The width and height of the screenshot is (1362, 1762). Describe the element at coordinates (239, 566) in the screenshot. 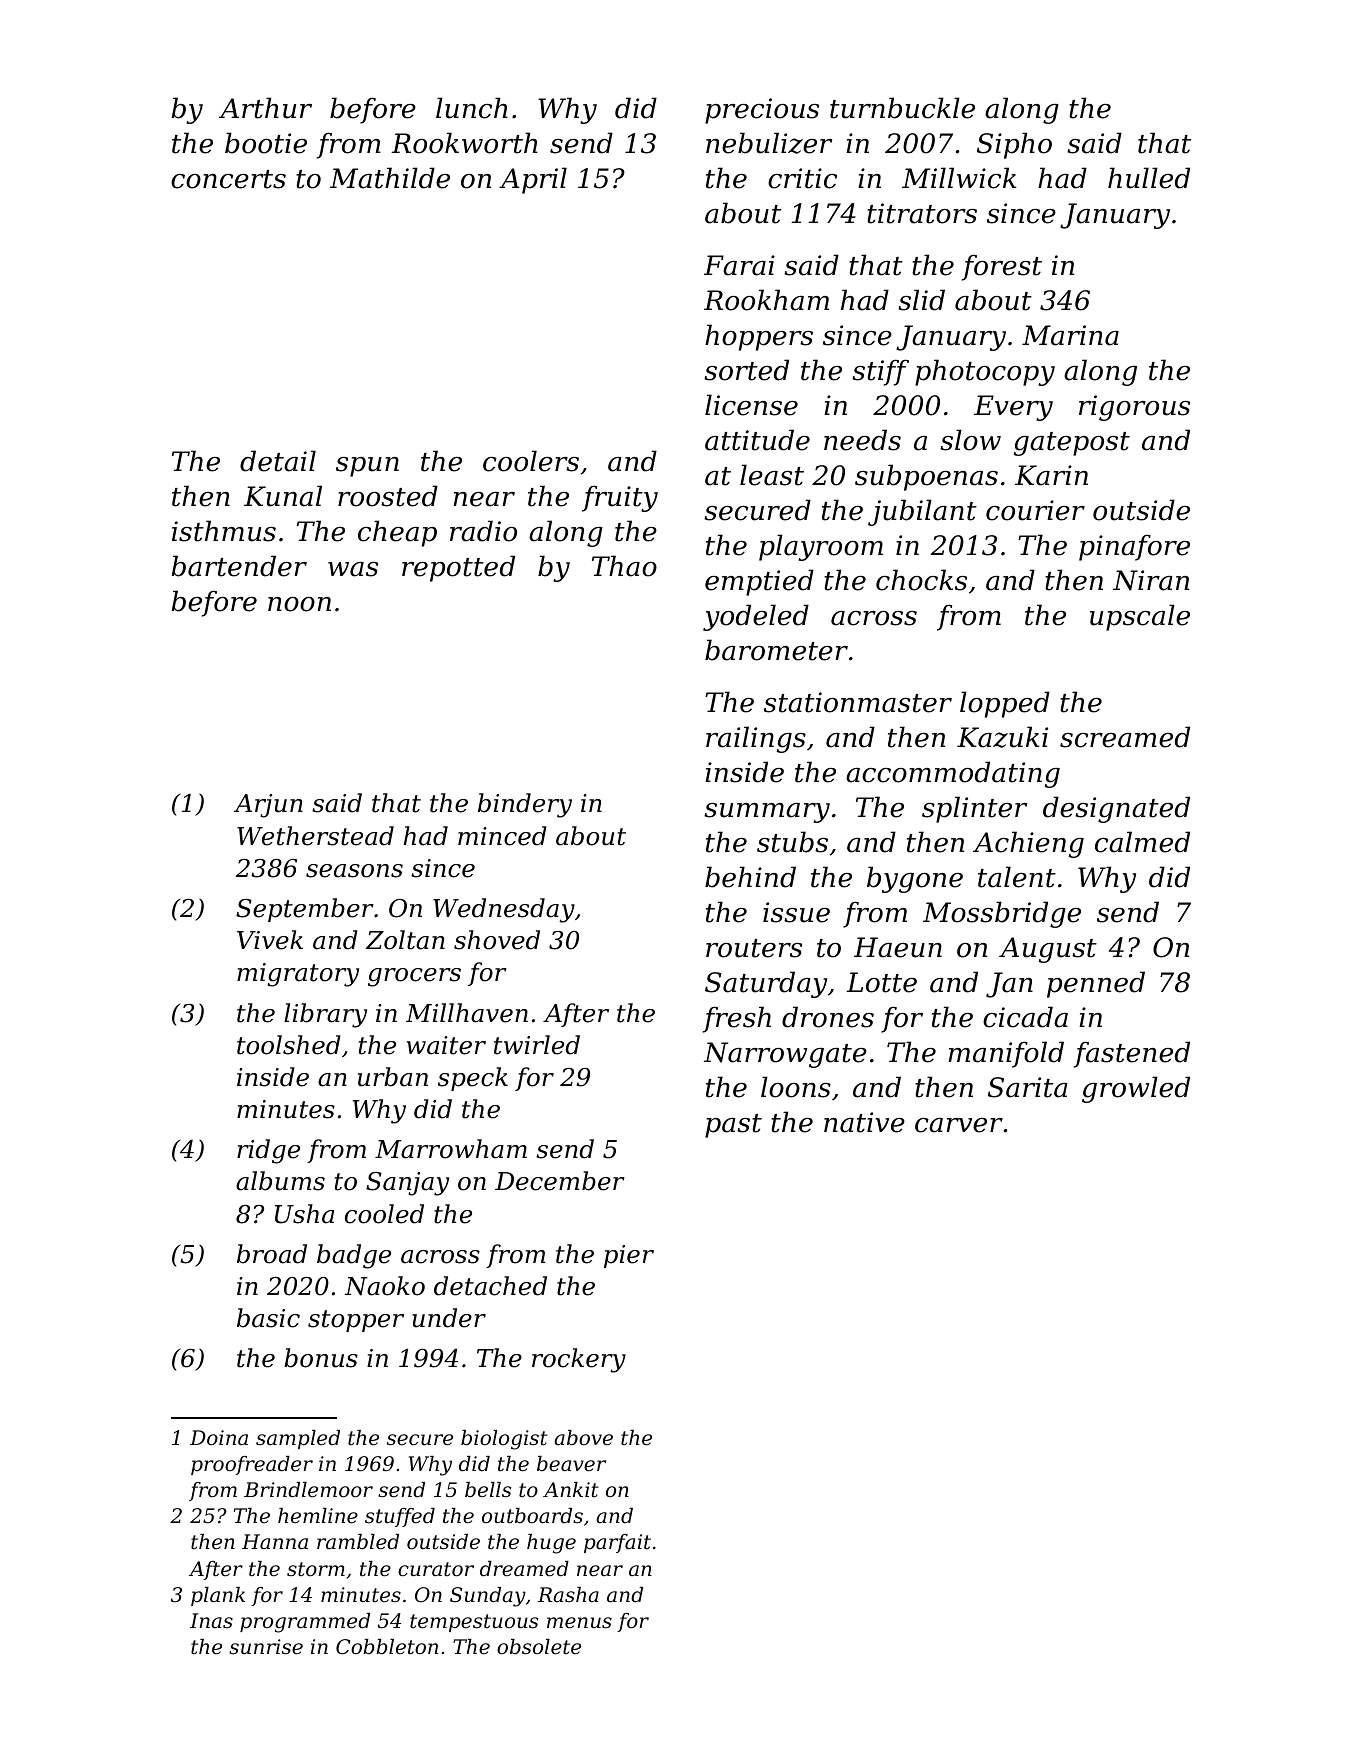

I see `bartender` at that location.
